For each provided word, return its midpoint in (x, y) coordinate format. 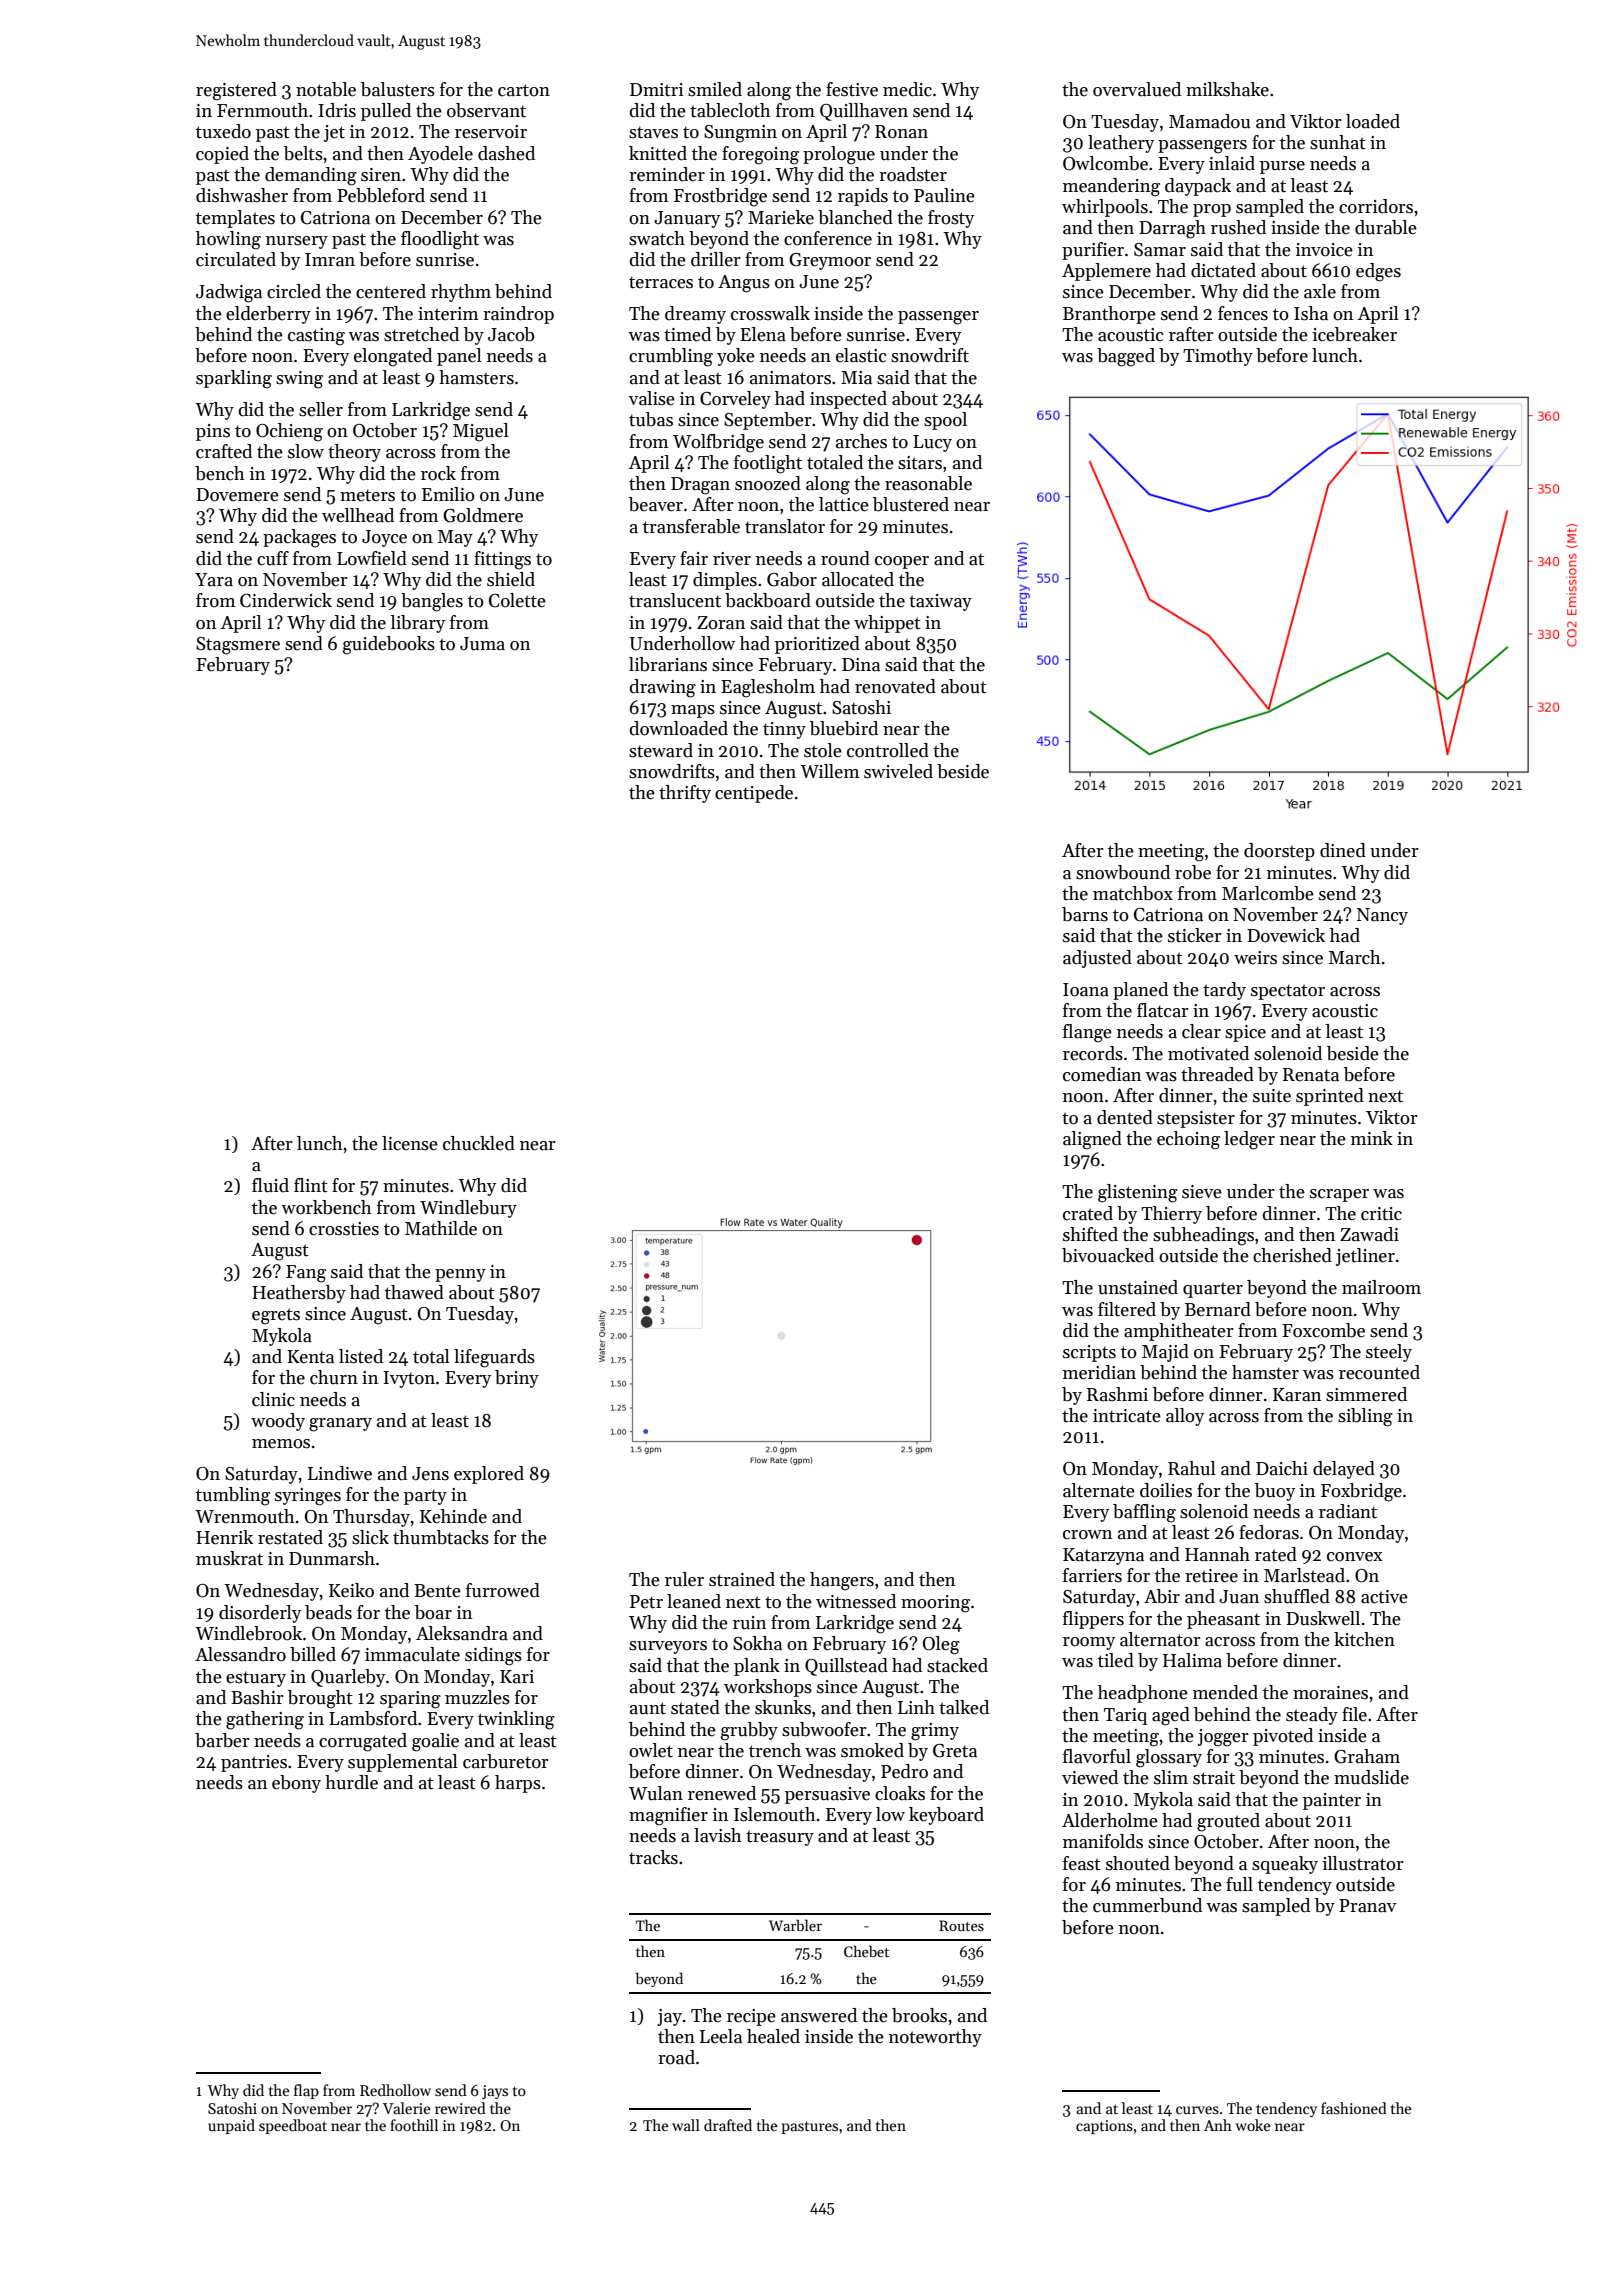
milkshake (1227, 89)
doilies (1166, 1490)
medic (907, 89)
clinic (273, 1399)
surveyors (668, 1647)
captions (1104, 2127)
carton (524, 90)
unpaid (231, 2126)
